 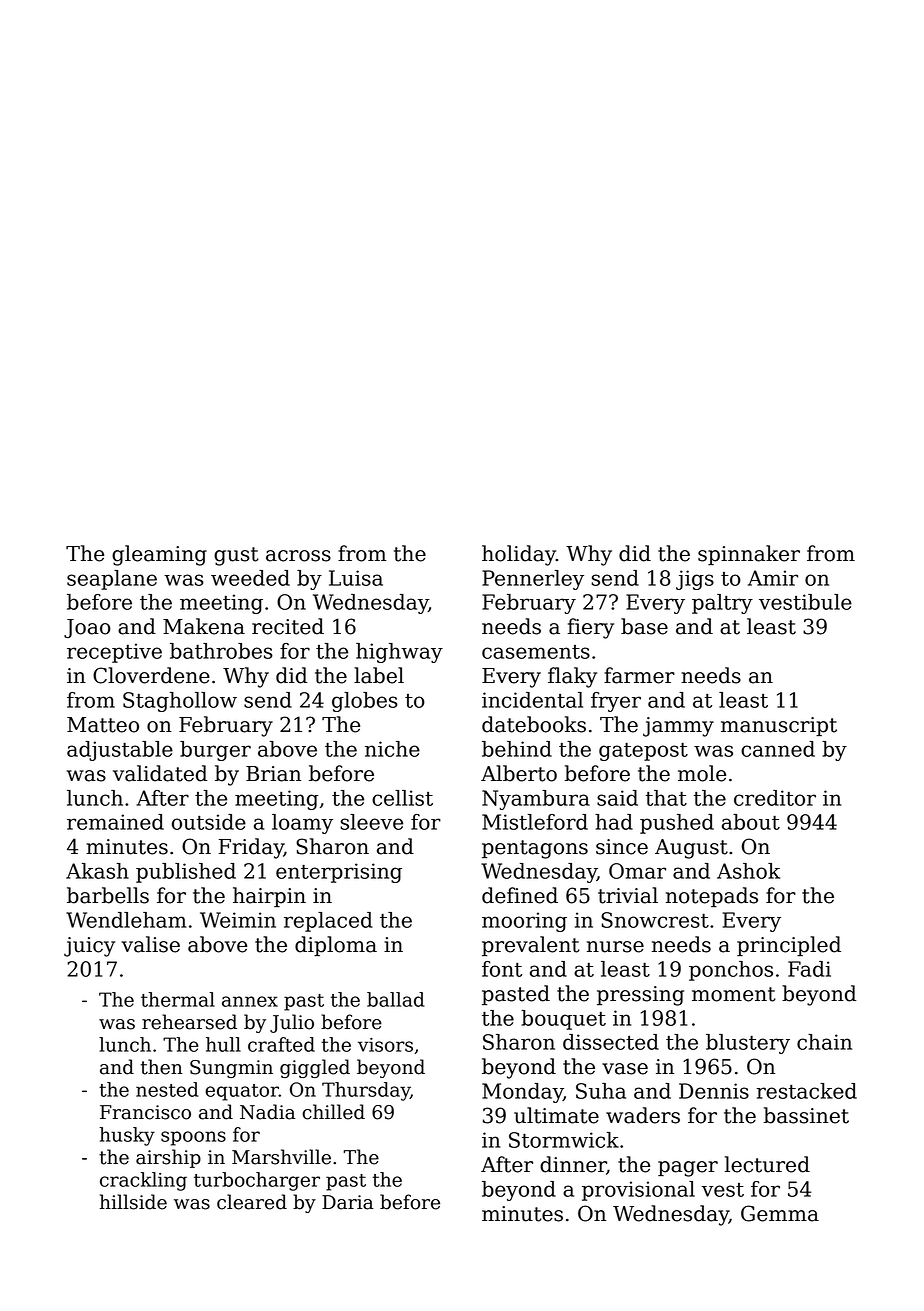 What do you see at coordinates (536, 652) in the image?
I see `casements` at bounding box center [536, 652].
